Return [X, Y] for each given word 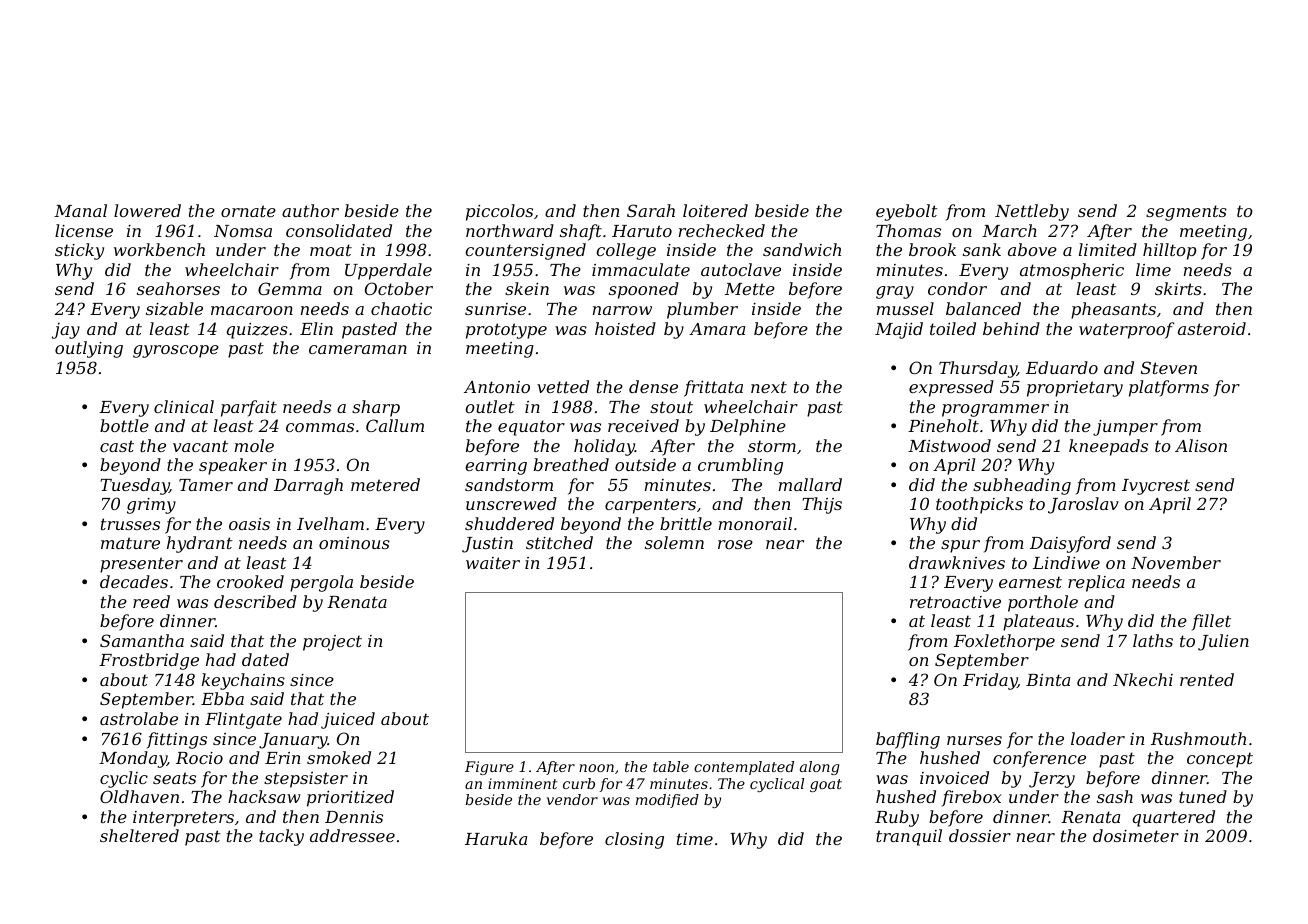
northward [510, 230]
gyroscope [176, 351]
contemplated [744, 768]
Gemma [290, 288]
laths [1153, 640]
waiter [493, 563]
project [332, 643]
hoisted [625, 328]
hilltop [1170, 251]
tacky [281, 837]
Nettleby [1032, 212]
